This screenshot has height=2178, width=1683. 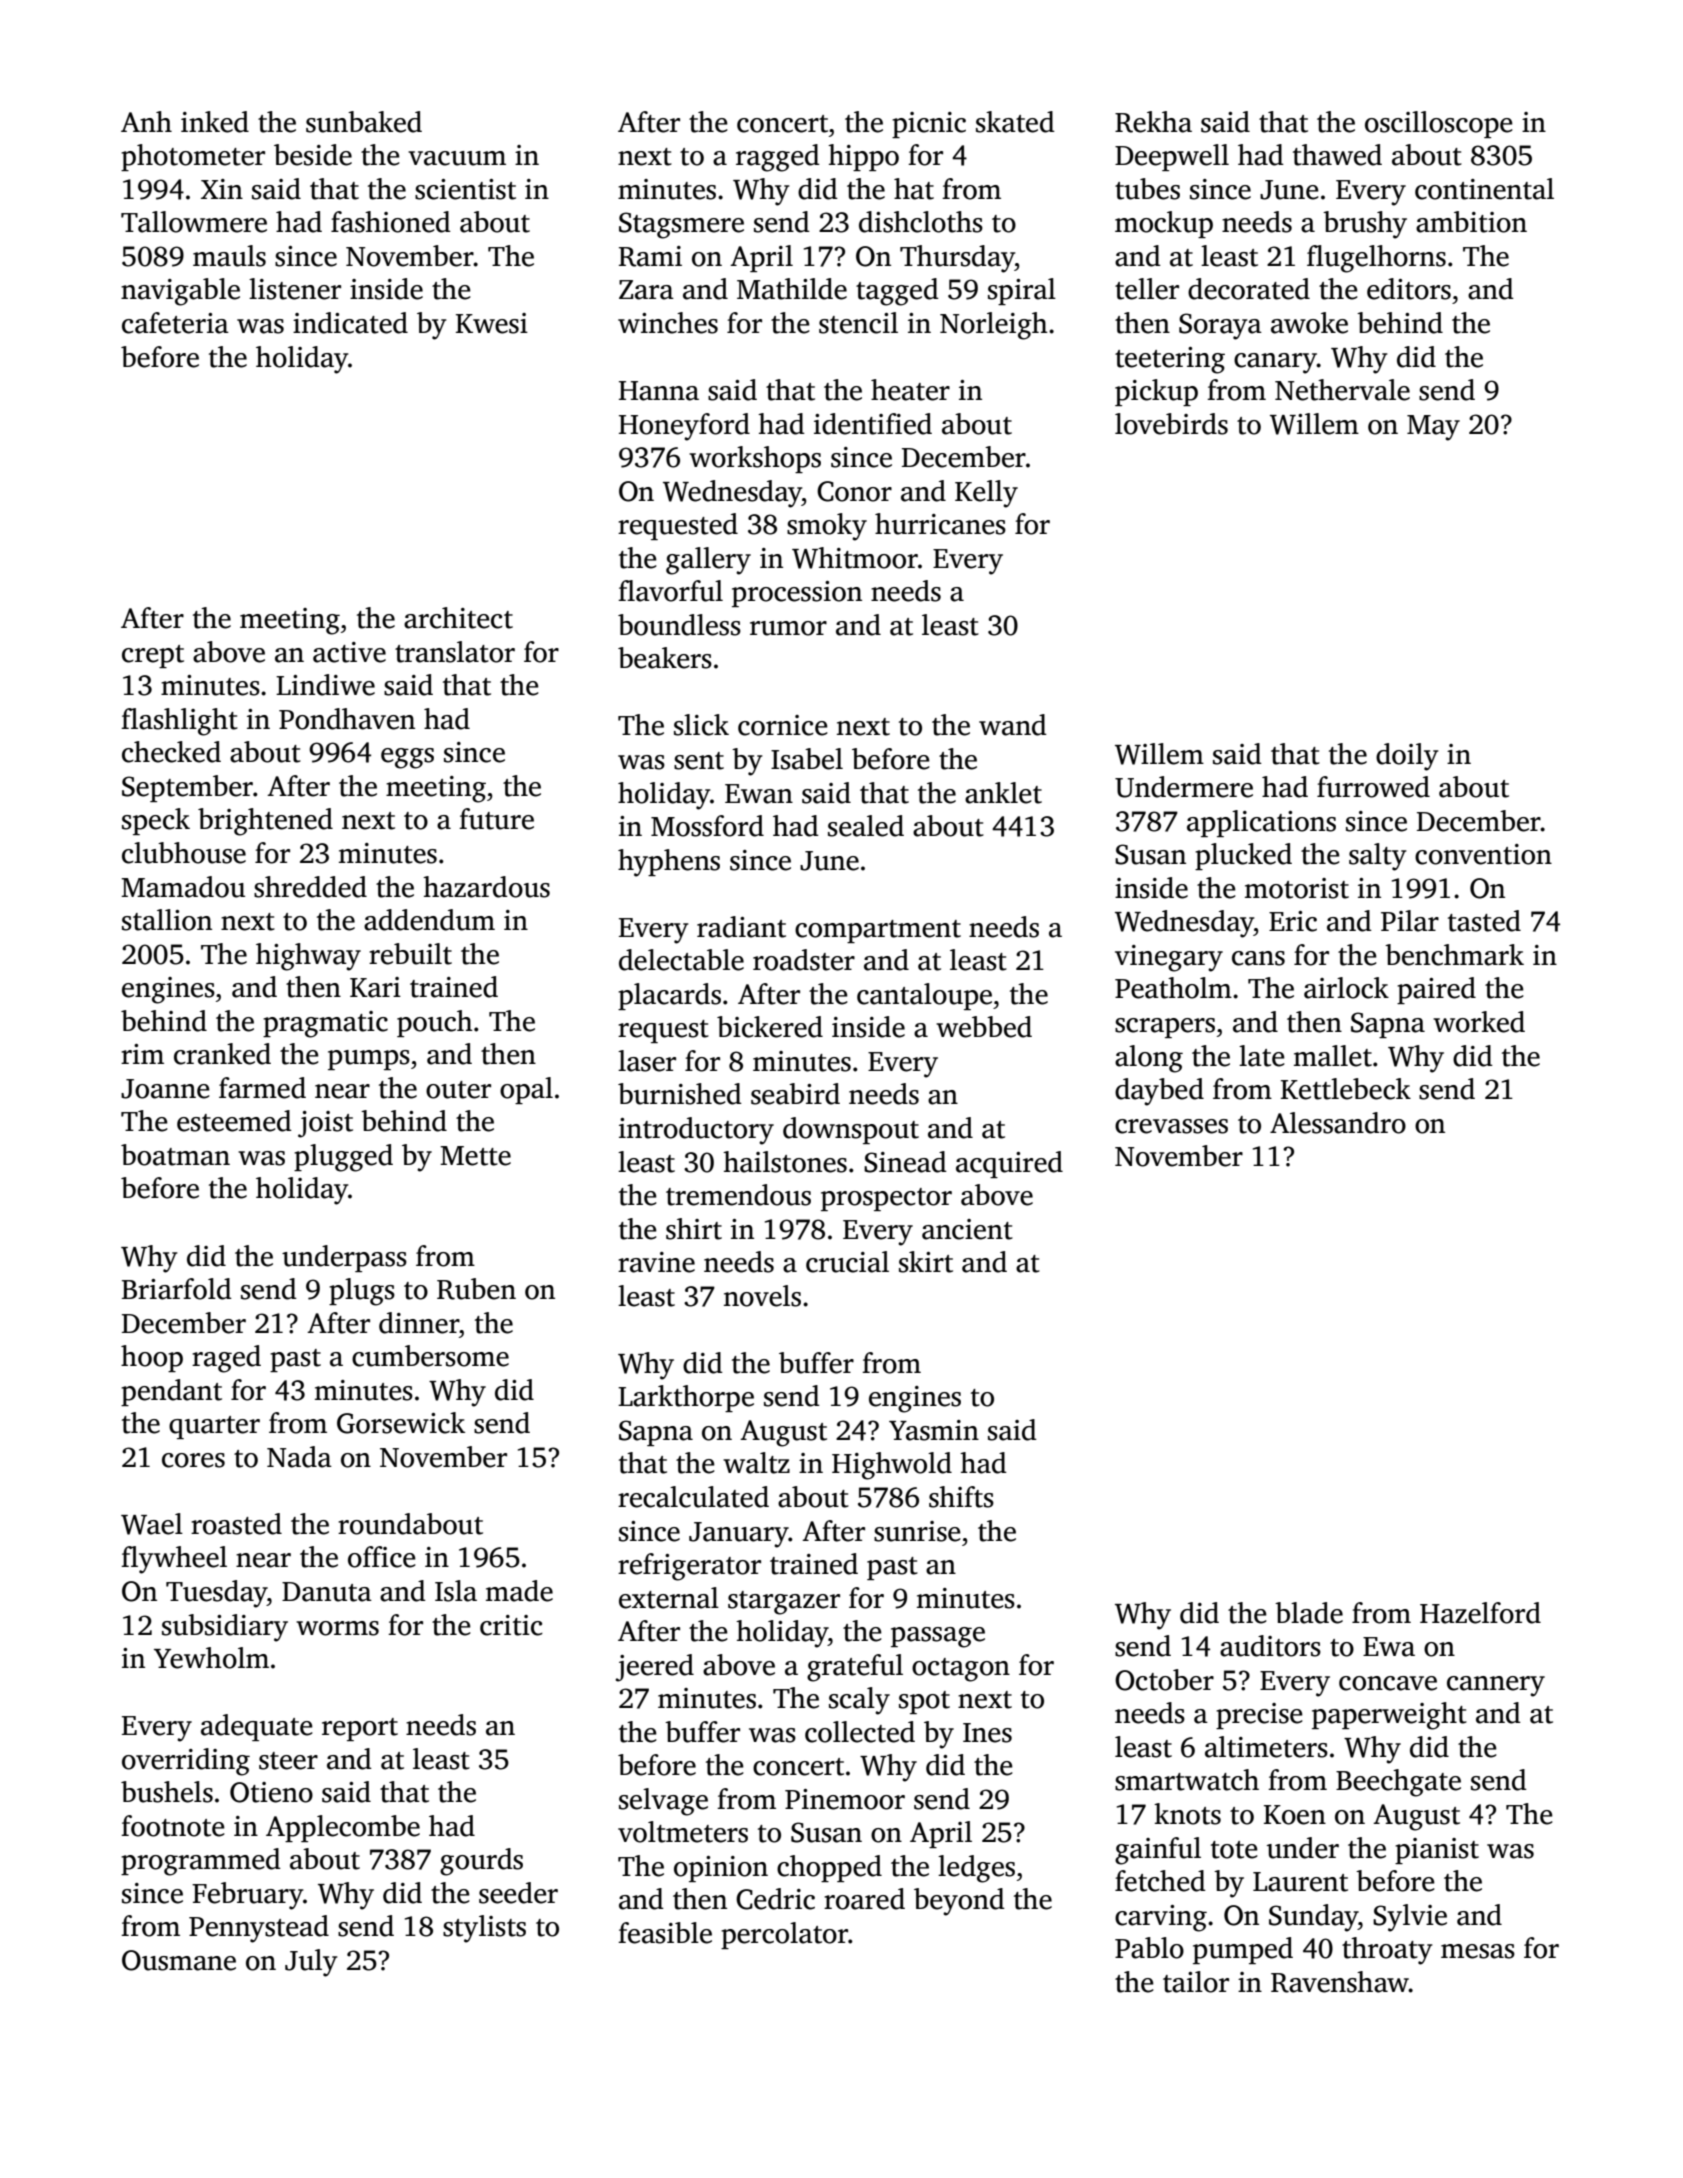 What do you see at coordinates (1365, 225) in the screenshot?
I see `brushy` at bounding box center [1365, 225].
